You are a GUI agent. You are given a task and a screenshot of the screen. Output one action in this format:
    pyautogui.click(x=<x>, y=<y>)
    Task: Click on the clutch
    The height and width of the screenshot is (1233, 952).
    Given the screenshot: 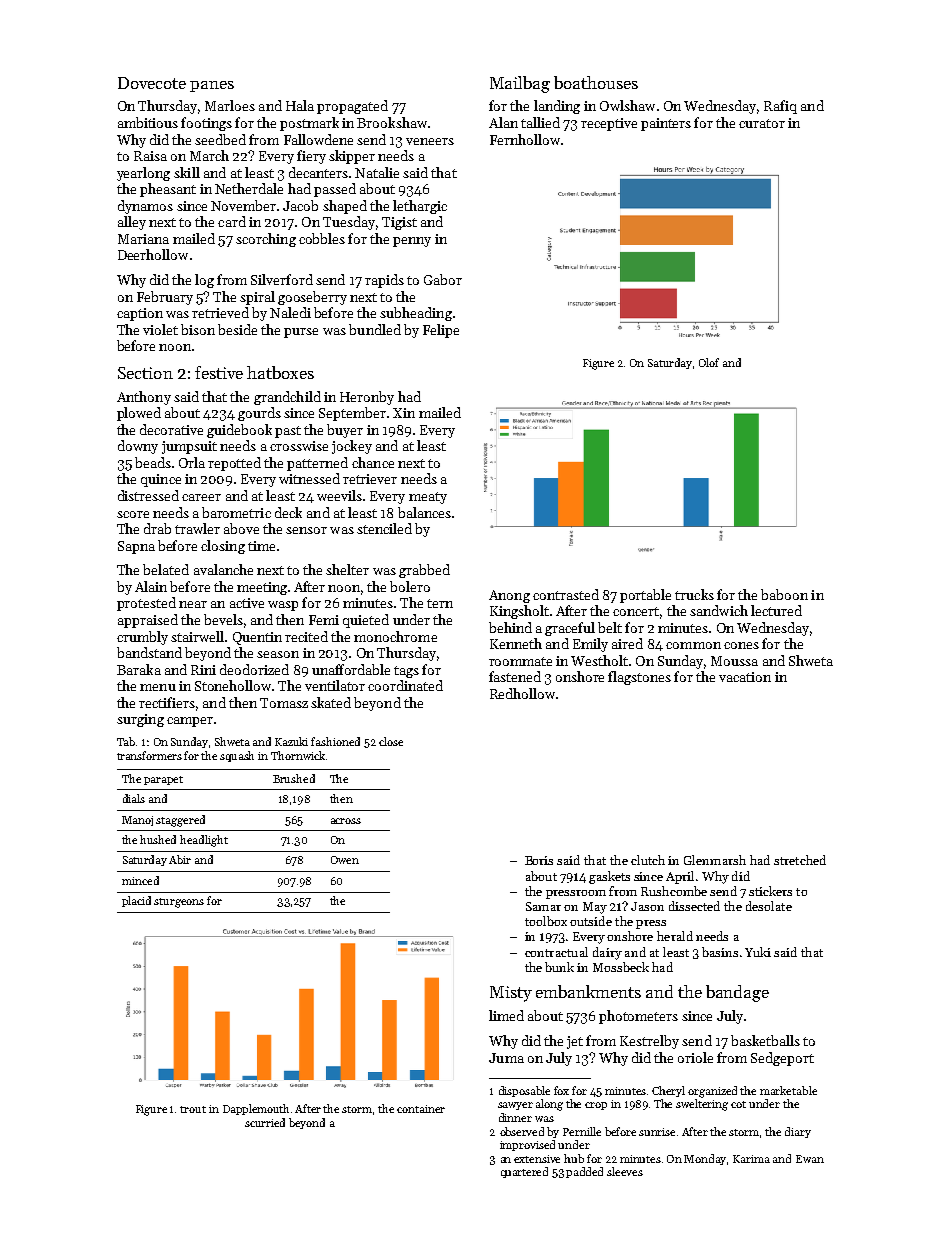 What is the action you would take?
    pyautogui.click(x=648, y=860)
